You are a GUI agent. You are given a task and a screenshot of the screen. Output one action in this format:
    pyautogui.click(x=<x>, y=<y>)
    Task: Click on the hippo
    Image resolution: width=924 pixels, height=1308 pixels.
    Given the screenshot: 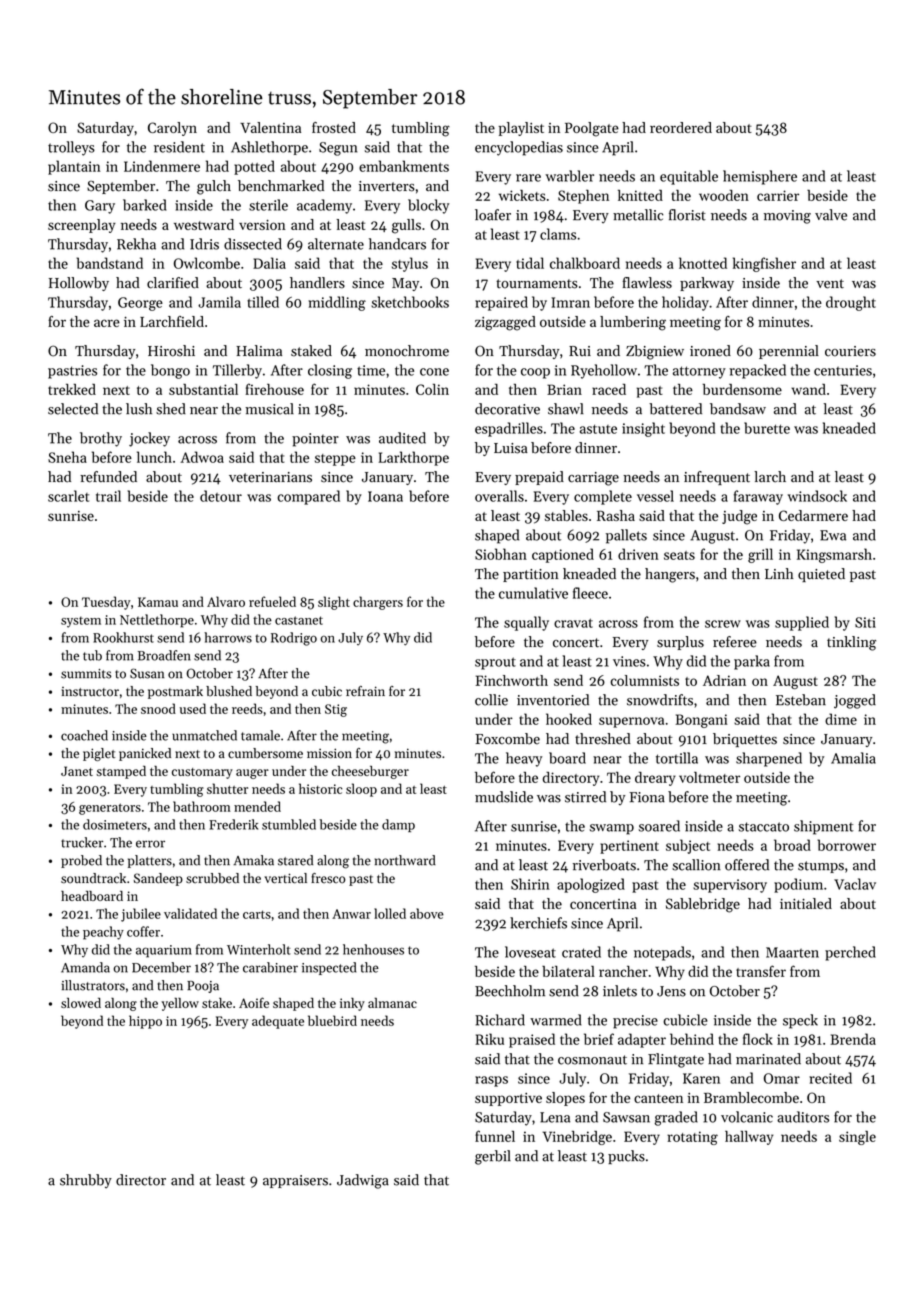 What is the action you would take?
    pyautogui.click(x=145, y=1022)
